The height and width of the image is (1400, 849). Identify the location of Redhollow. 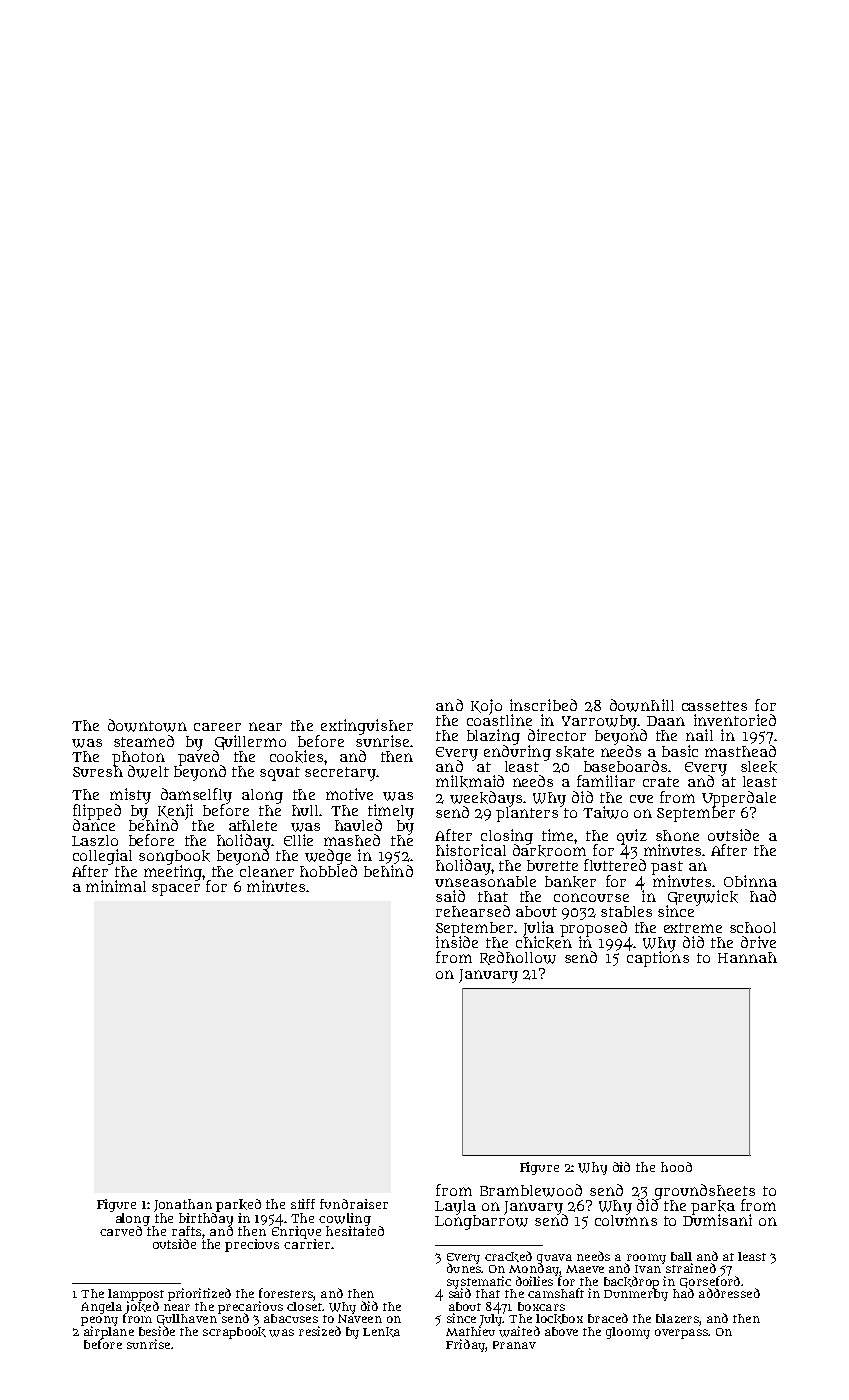
(518, 958).
